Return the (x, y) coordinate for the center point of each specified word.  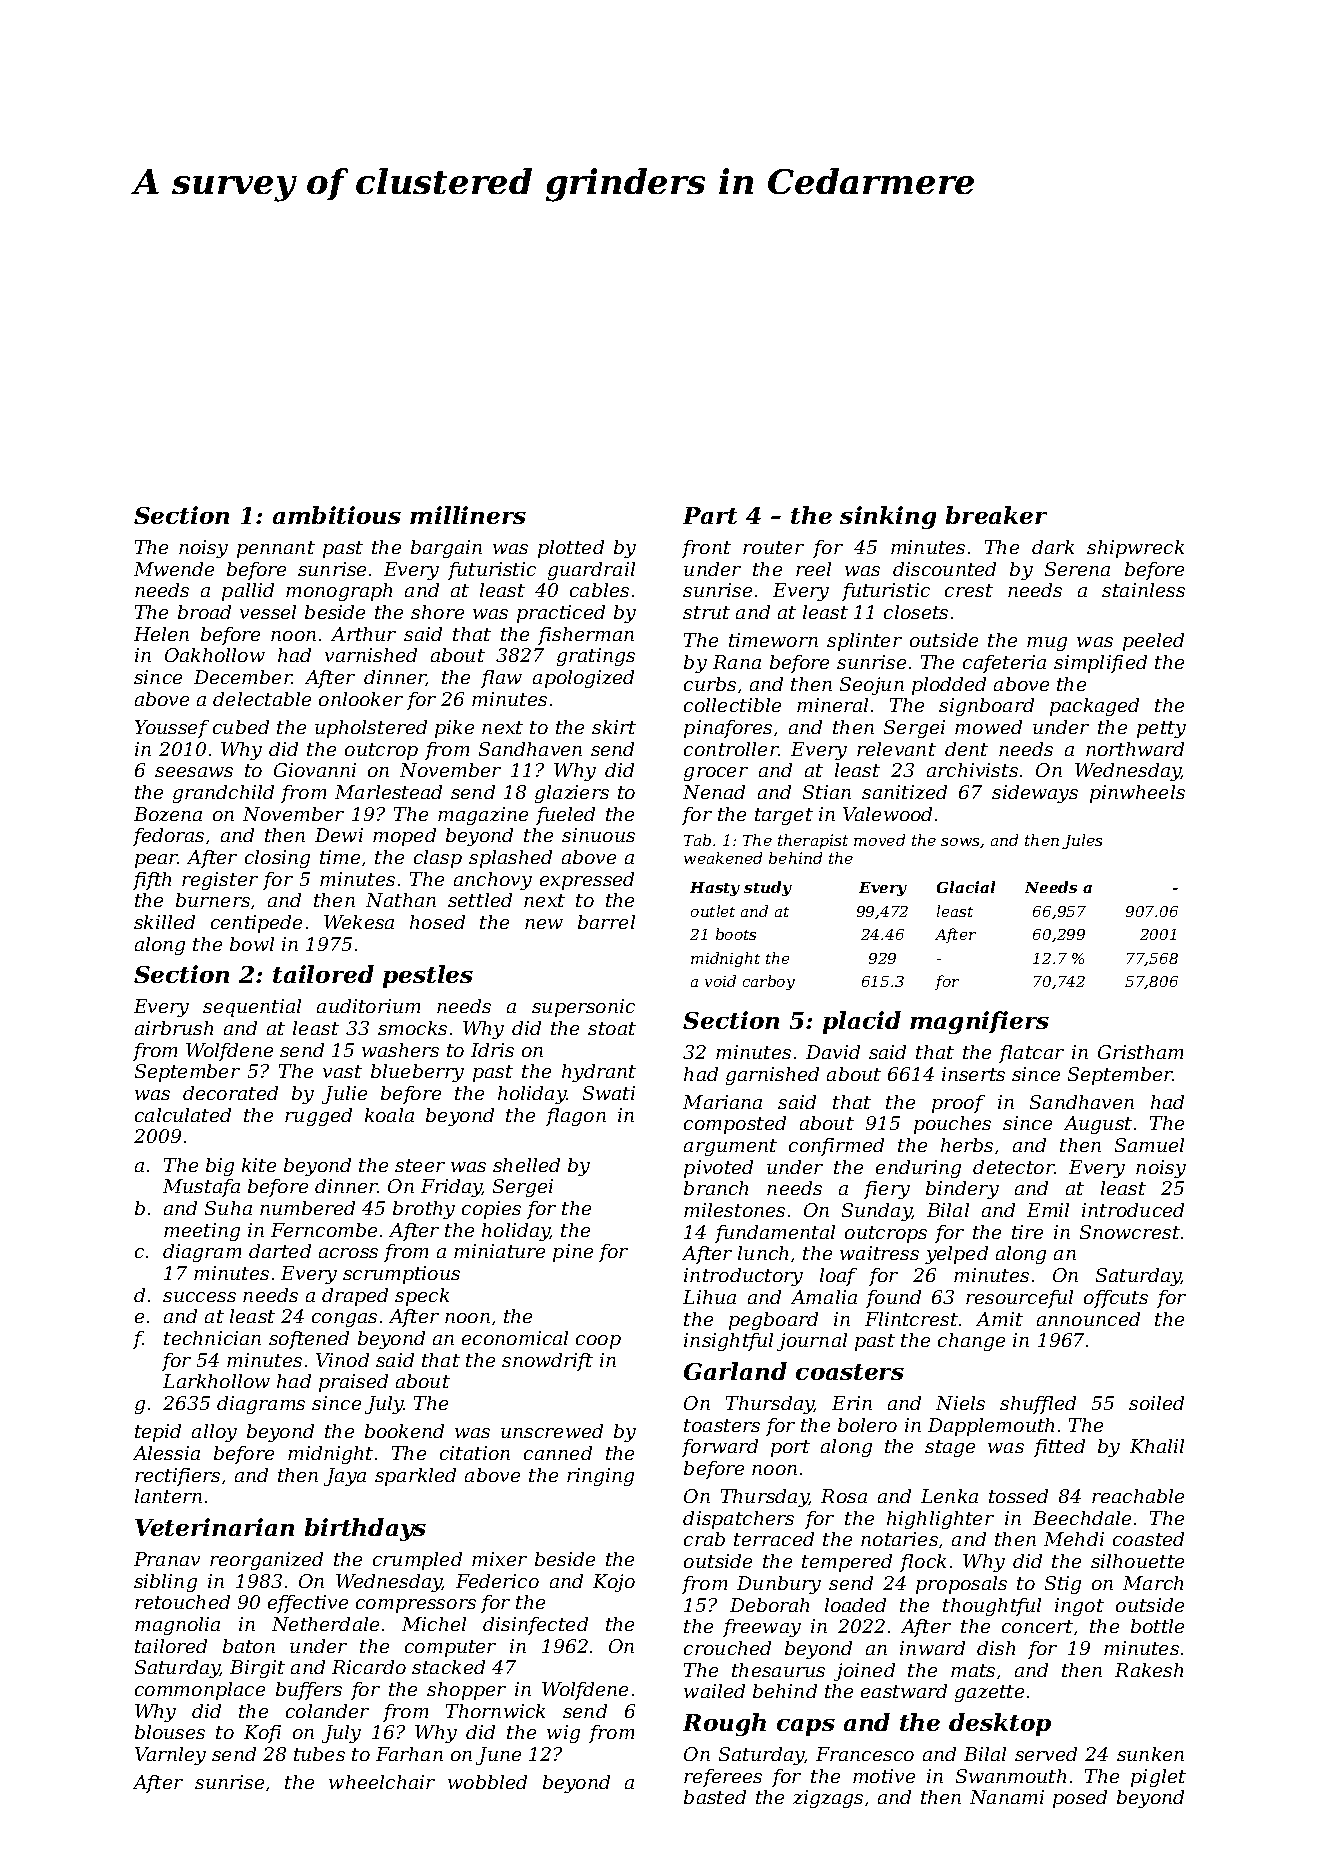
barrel (606, 922)
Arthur (363, 634)
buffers (309, 1691)
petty (1161, 729)
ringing (600, 1477)
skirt (614, 727)
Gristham (1140, 1052)
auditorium (368, 1006)
